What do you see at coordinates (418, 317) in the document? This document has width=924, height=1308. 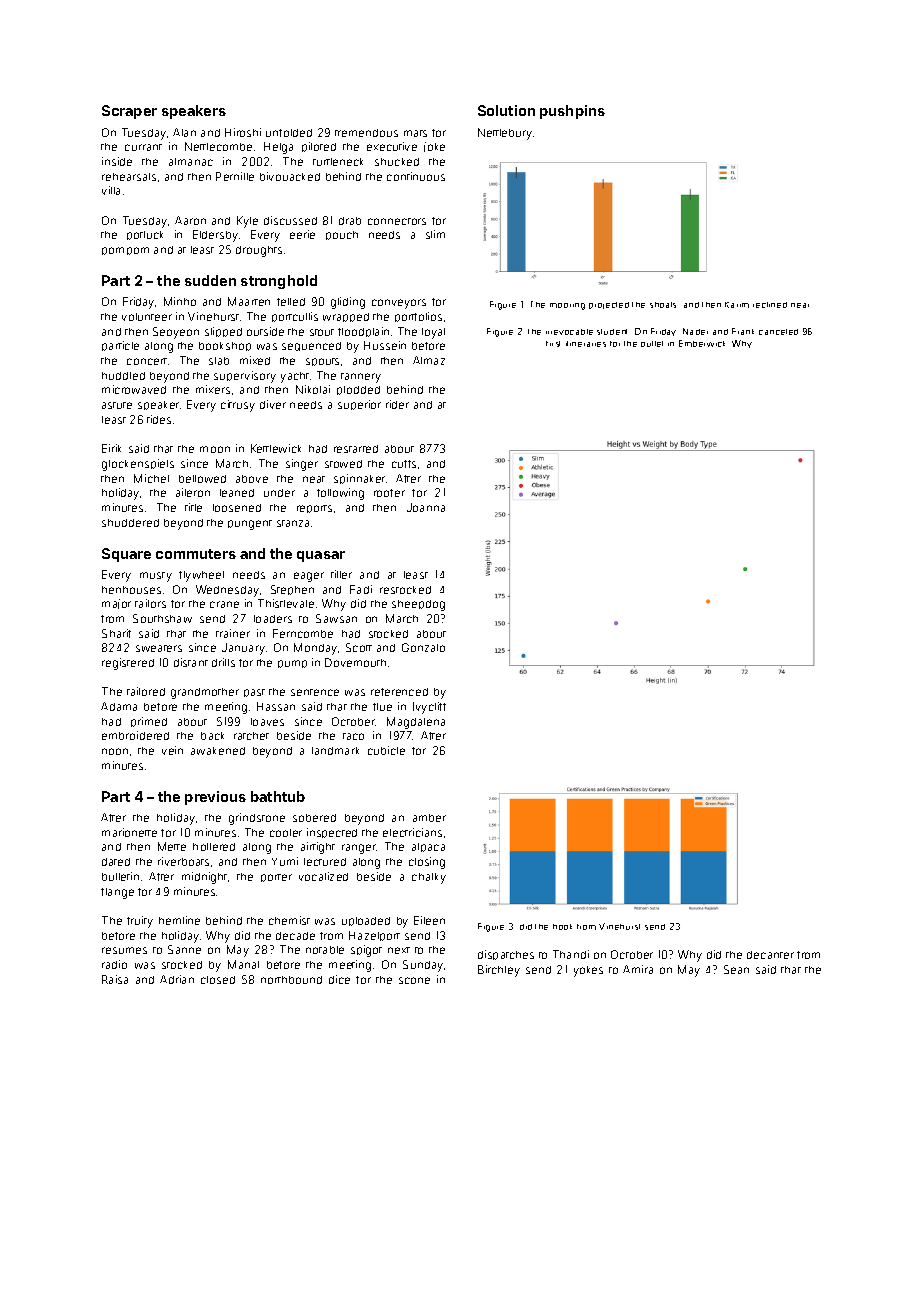 I see `portfolios` at bounding box center [418, 317].
